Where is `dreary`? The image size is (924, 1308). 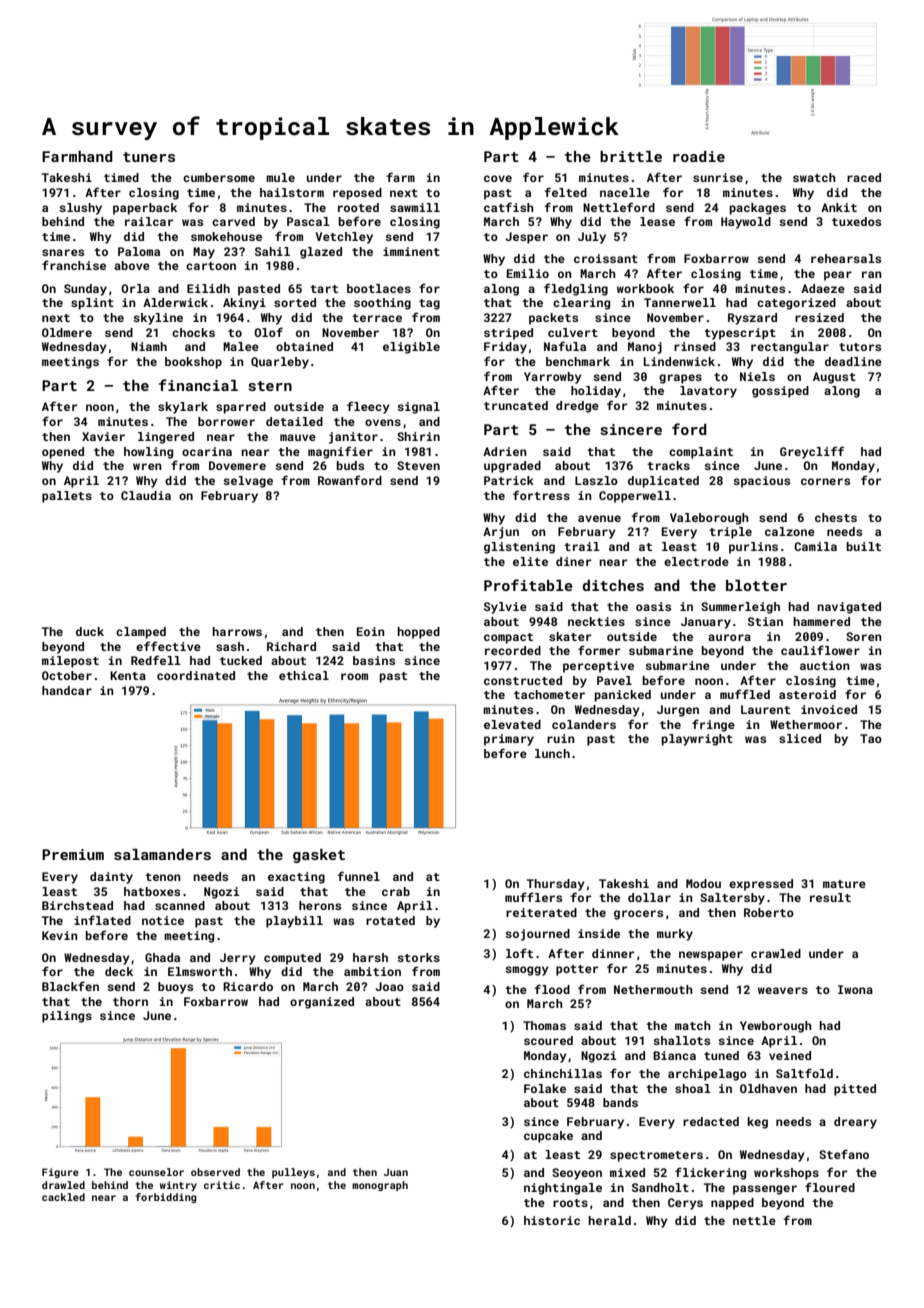 dreary is located at coordinates (855, 1123).
